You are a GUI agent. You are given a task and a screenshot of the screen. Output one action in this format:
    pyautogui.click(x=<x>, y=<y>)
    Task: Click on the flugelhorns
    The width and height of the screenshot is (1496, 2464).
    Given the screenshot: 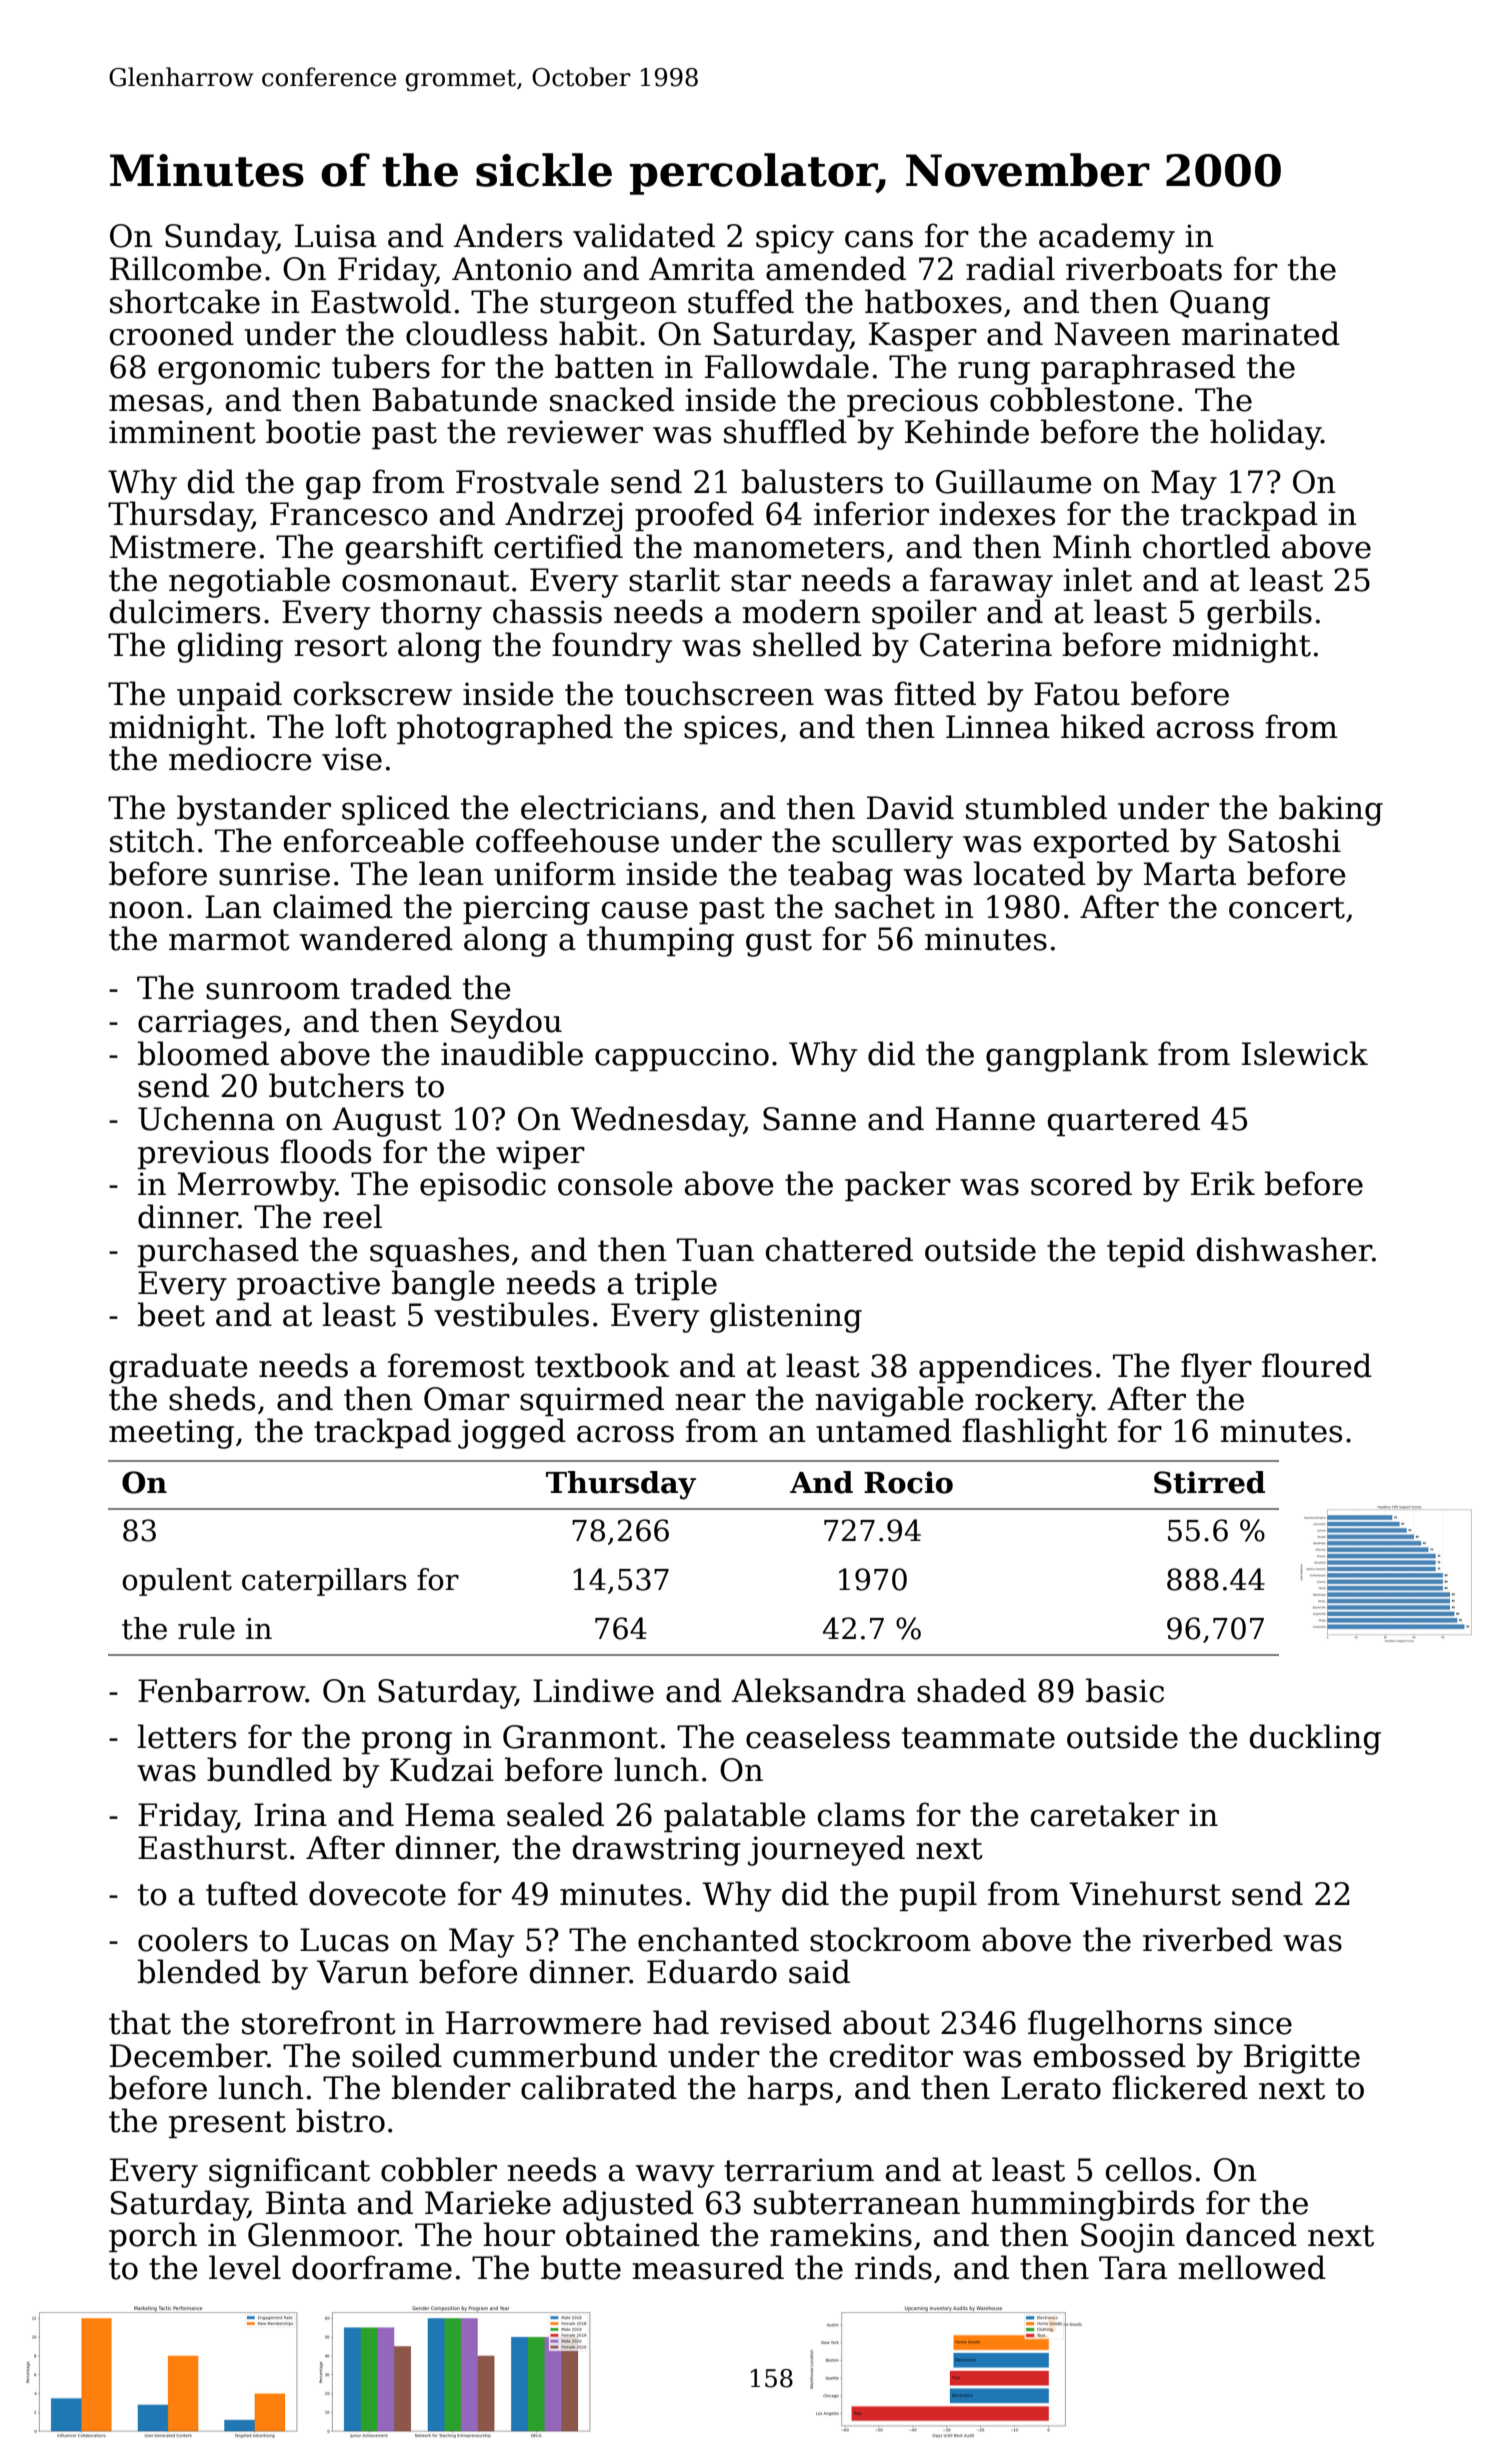 What is the action you would take?
    pyautogui.click(x=1115, y=2025)
